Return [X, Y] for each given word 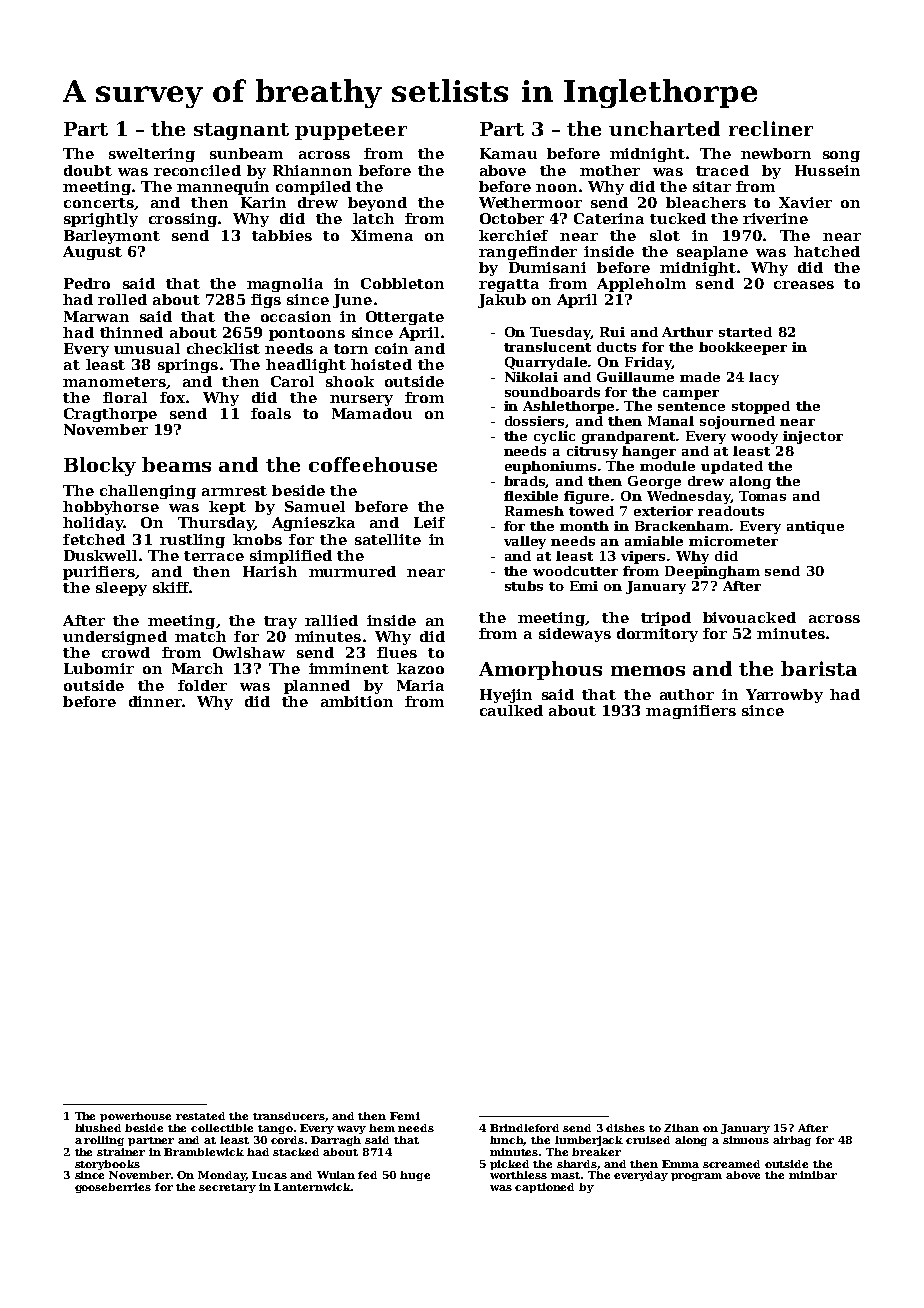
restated [200, 1116]
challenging [148, 492]
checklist [223, 348]
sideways [575, 635]
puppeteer [351, 131]
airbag [792, 1141]
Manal [671, 421]
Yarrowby [784, 696]
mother [610, 170]
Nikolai [531, 377]
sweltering [152, 155]
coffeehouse [373, 464]
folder [202, 685]
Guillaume [635, 377]
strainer [121, 1152]
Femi [405, 1116]
